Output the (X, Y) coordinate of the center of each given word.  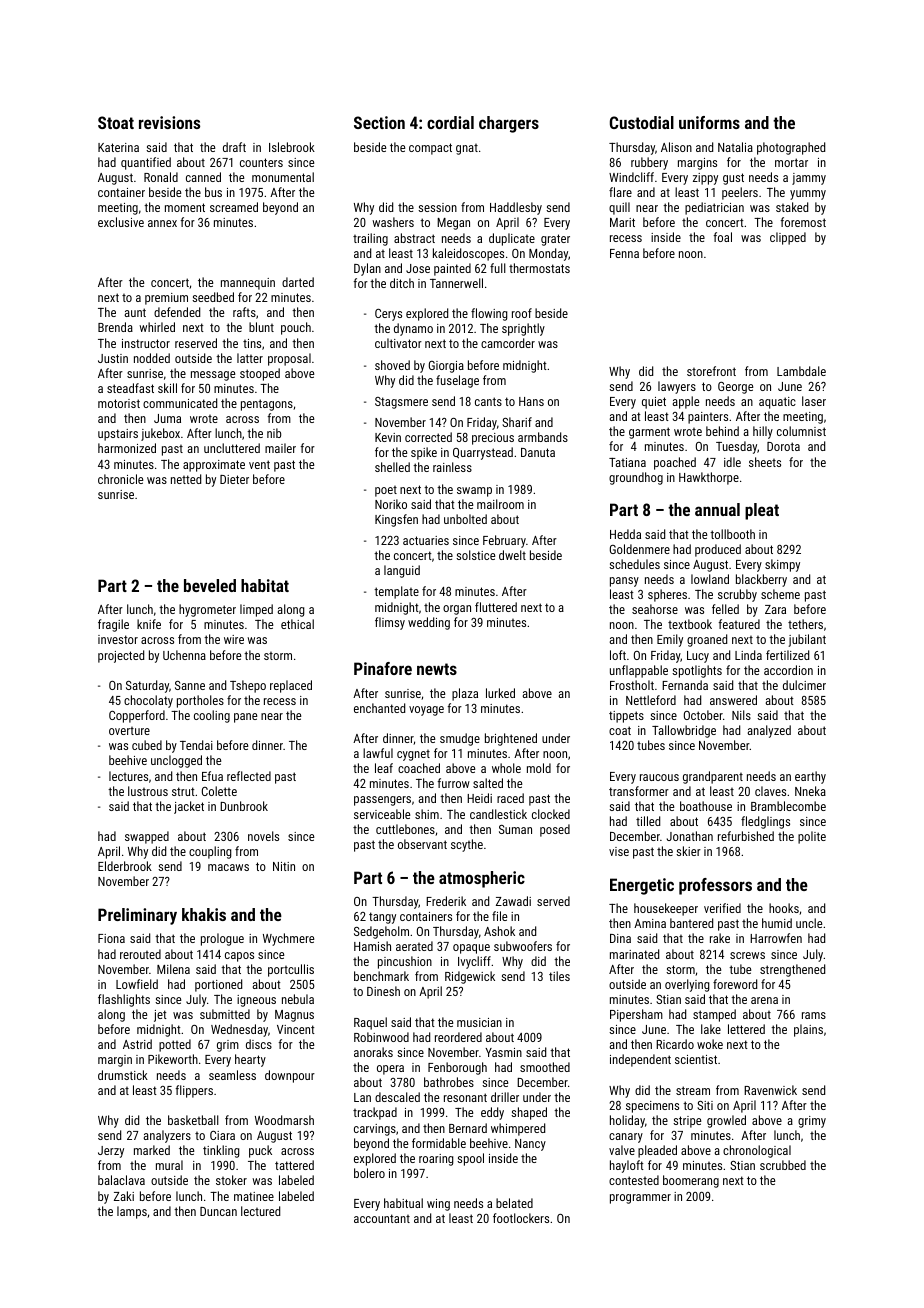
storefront (711, 371)
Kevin (388, 437)
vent (259, 464)
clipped (788, 238)
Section (379, 122)
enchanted (379, 708)
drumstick (123, 1075)
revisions (169, 122)
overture (129, 731)
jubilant (807, 640)
